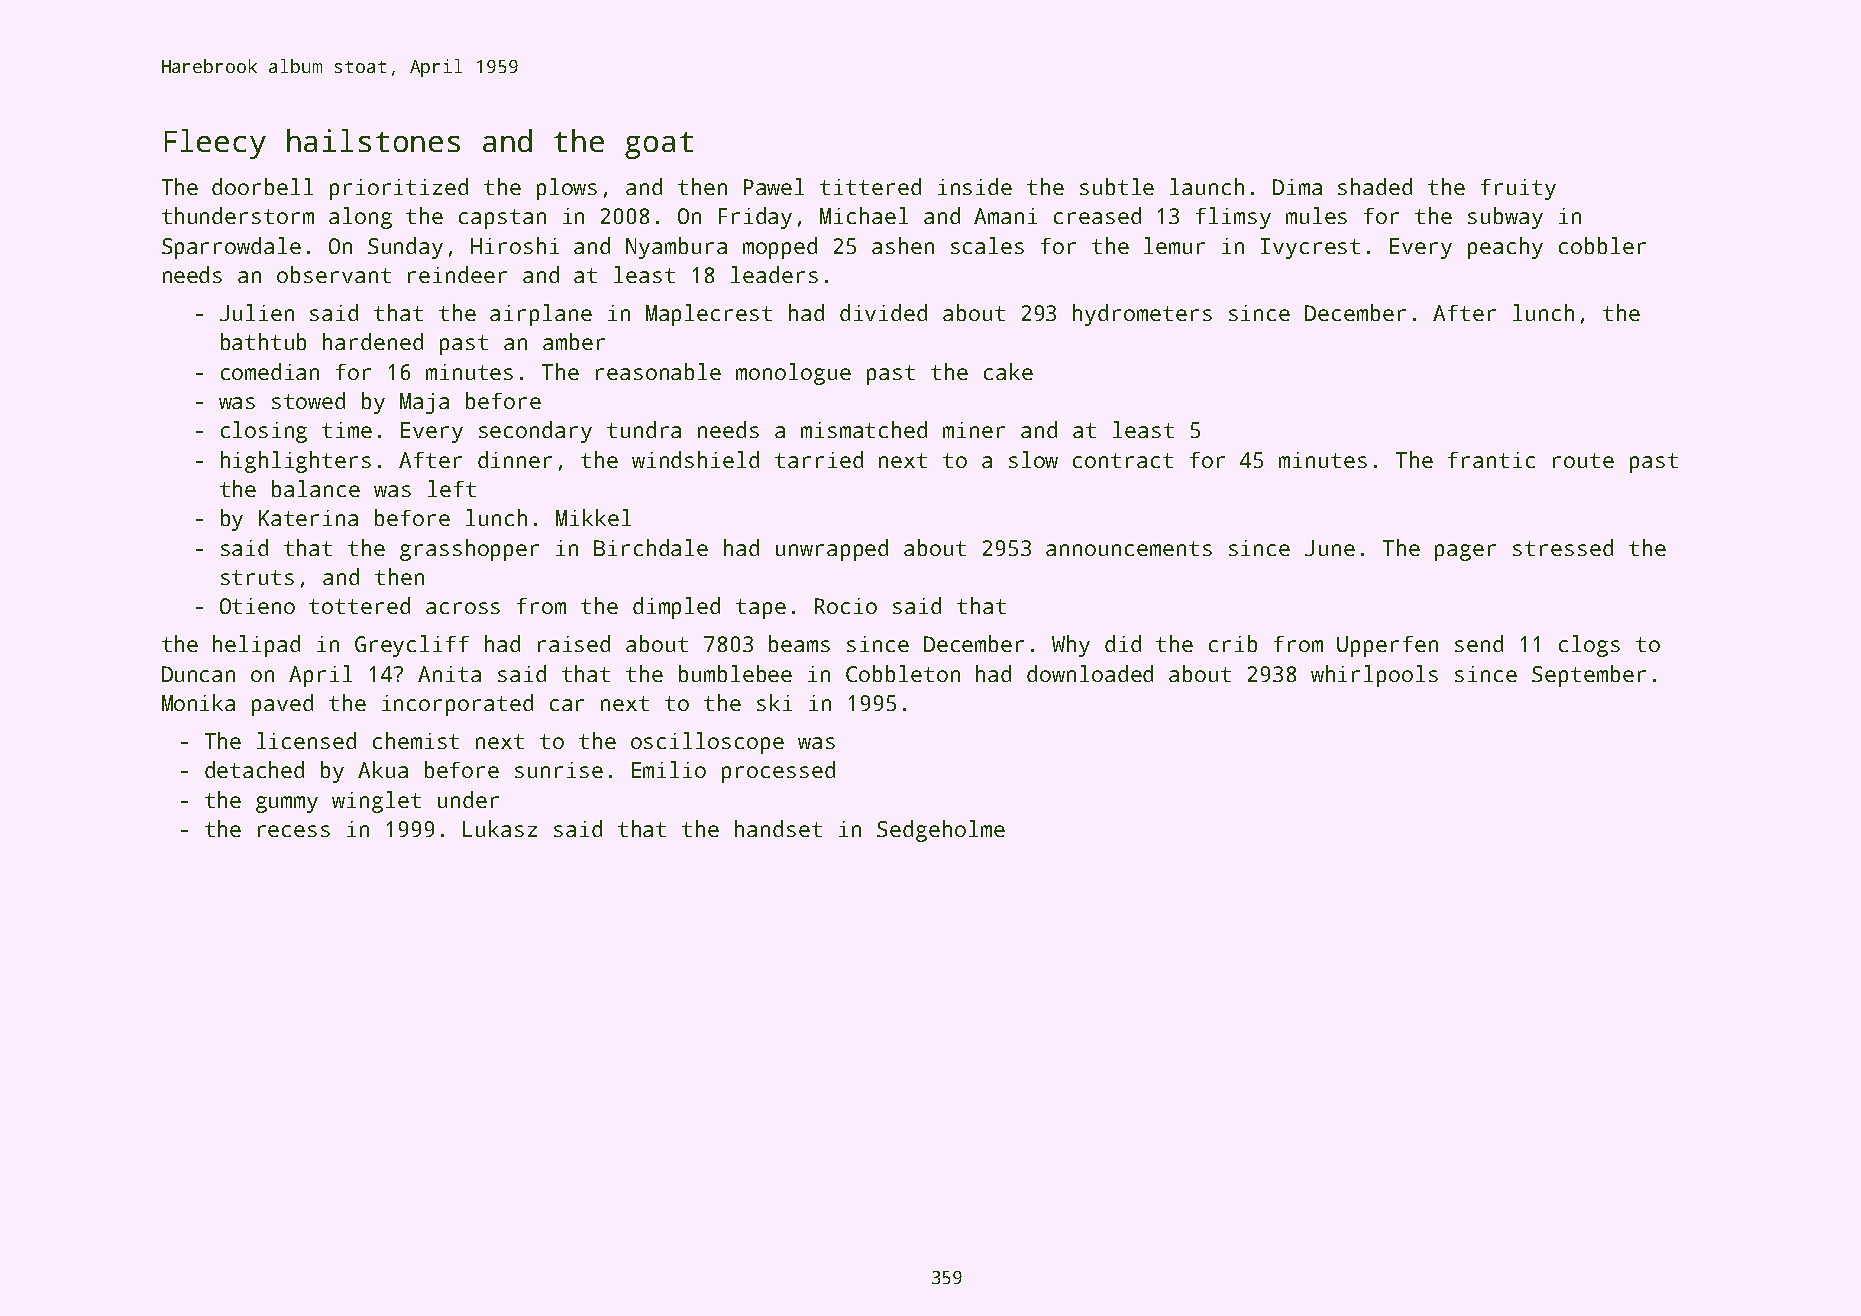 The image size is (1861, 1316). I want to click on recess, so click(294, 831).
